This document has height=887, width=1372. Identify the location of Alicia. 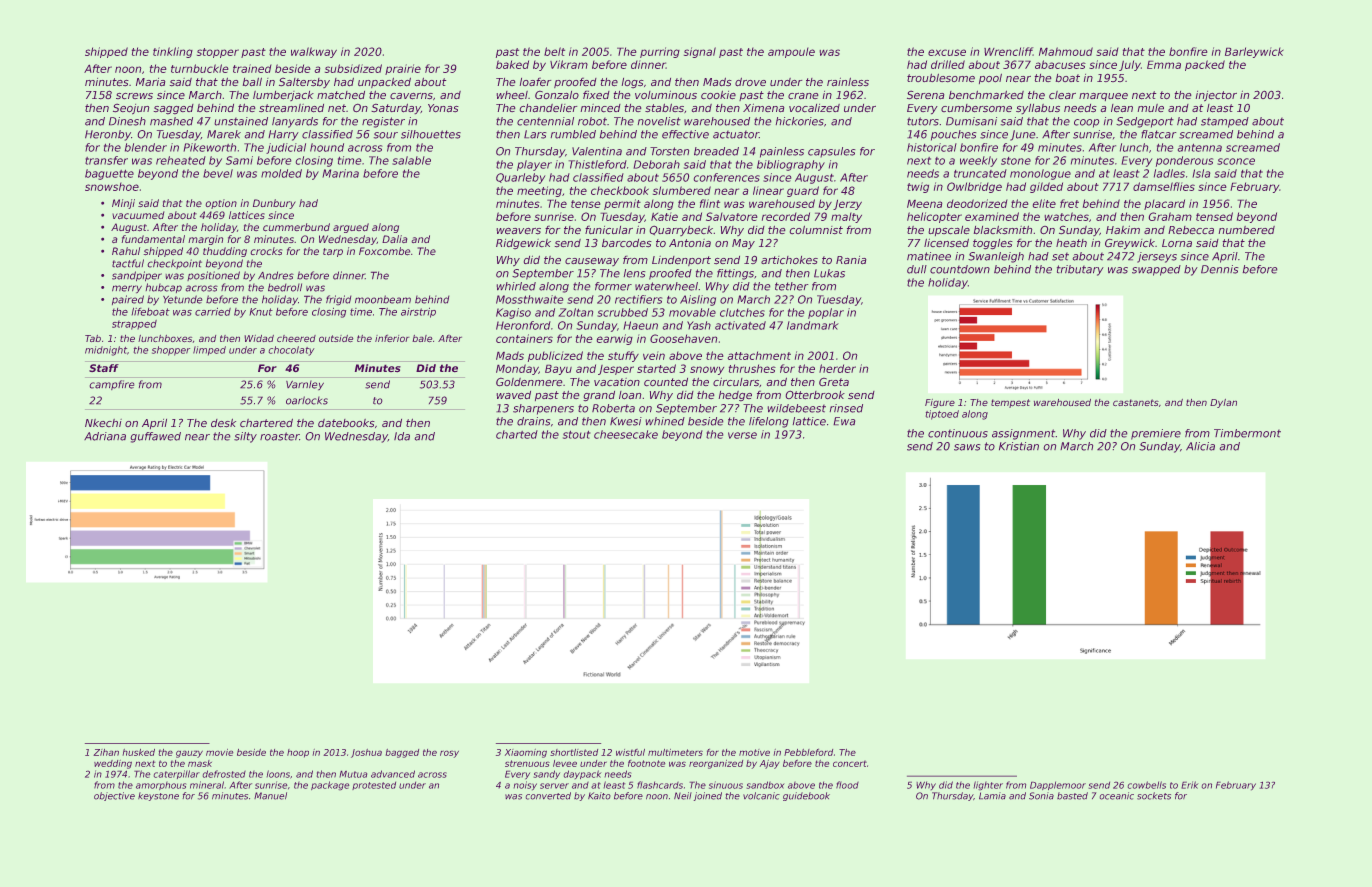
(1200, 446).
